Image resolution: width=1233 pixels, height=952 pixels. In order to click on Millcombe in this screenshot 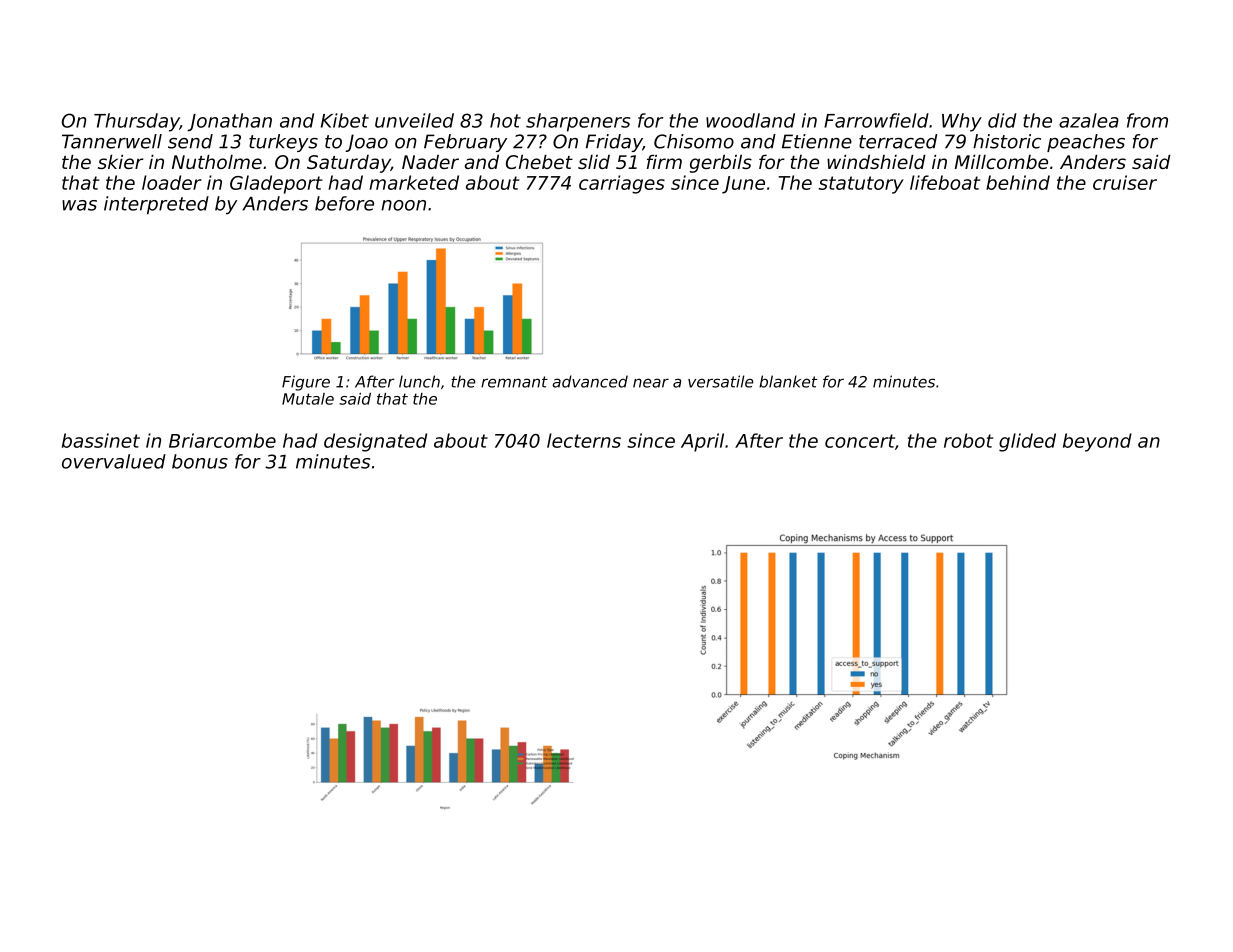, I will do `click(1001, 162)`.
